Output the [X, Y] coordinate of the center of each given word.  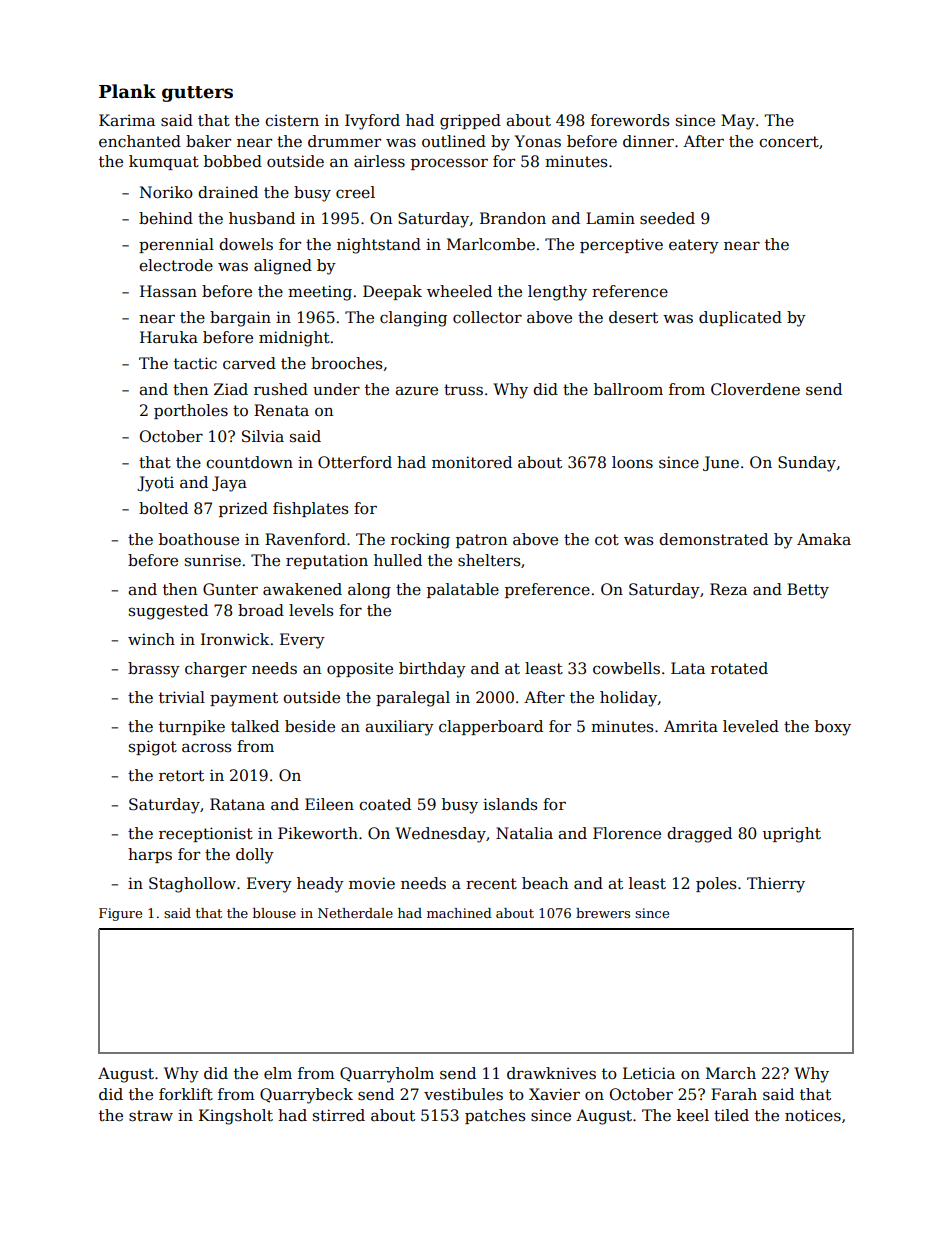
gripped [470, 122]
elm [278, 1073]
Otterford [355, 462]
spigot [153, 748]
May [738, 122]
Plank [127, 91]
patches [495, 1116]
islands [510, 804]
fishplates [310, 509]
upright [792, 835]
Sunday [807, 464]
